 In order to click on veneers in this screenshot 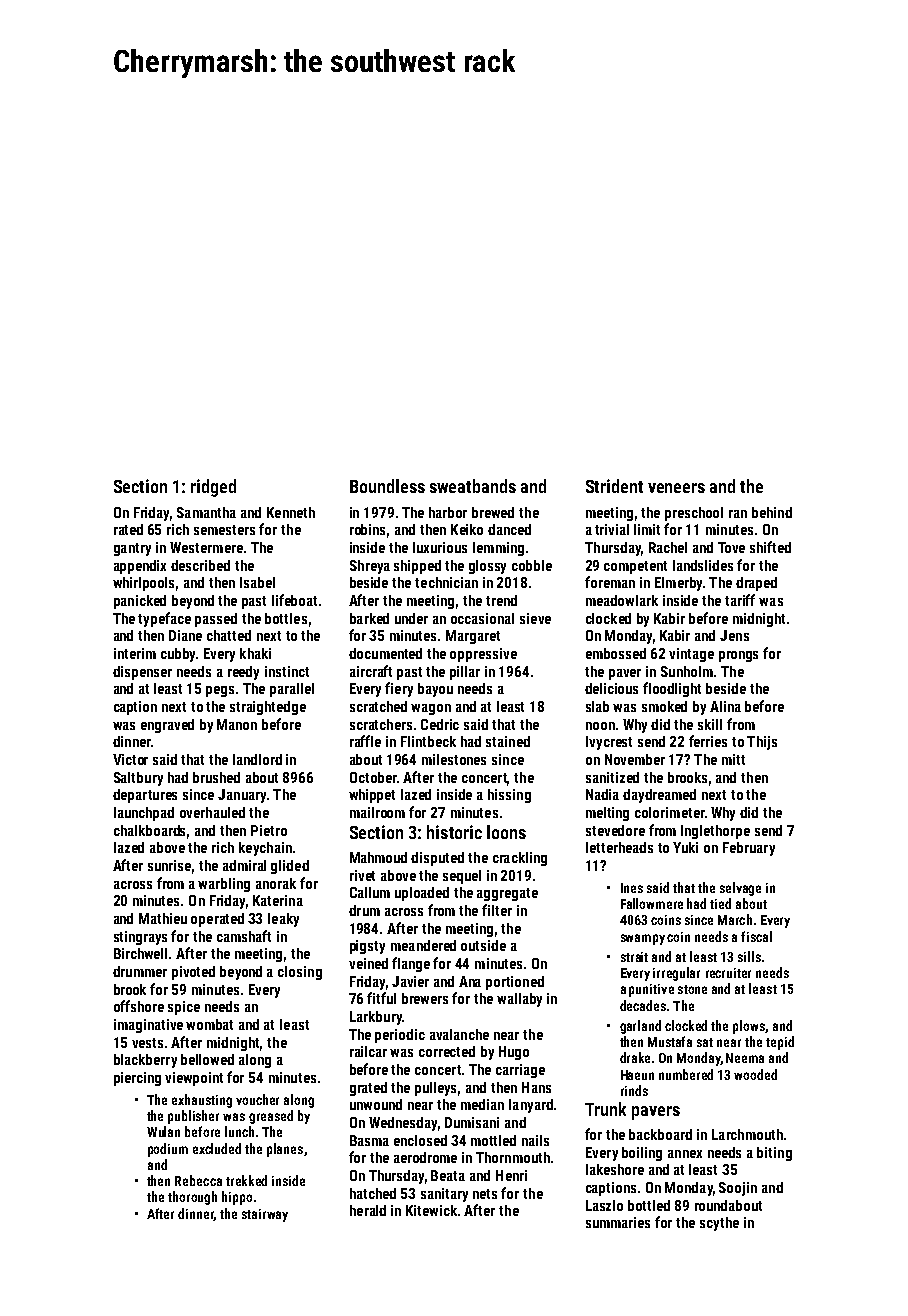, I will do `click(676, 488)`.
